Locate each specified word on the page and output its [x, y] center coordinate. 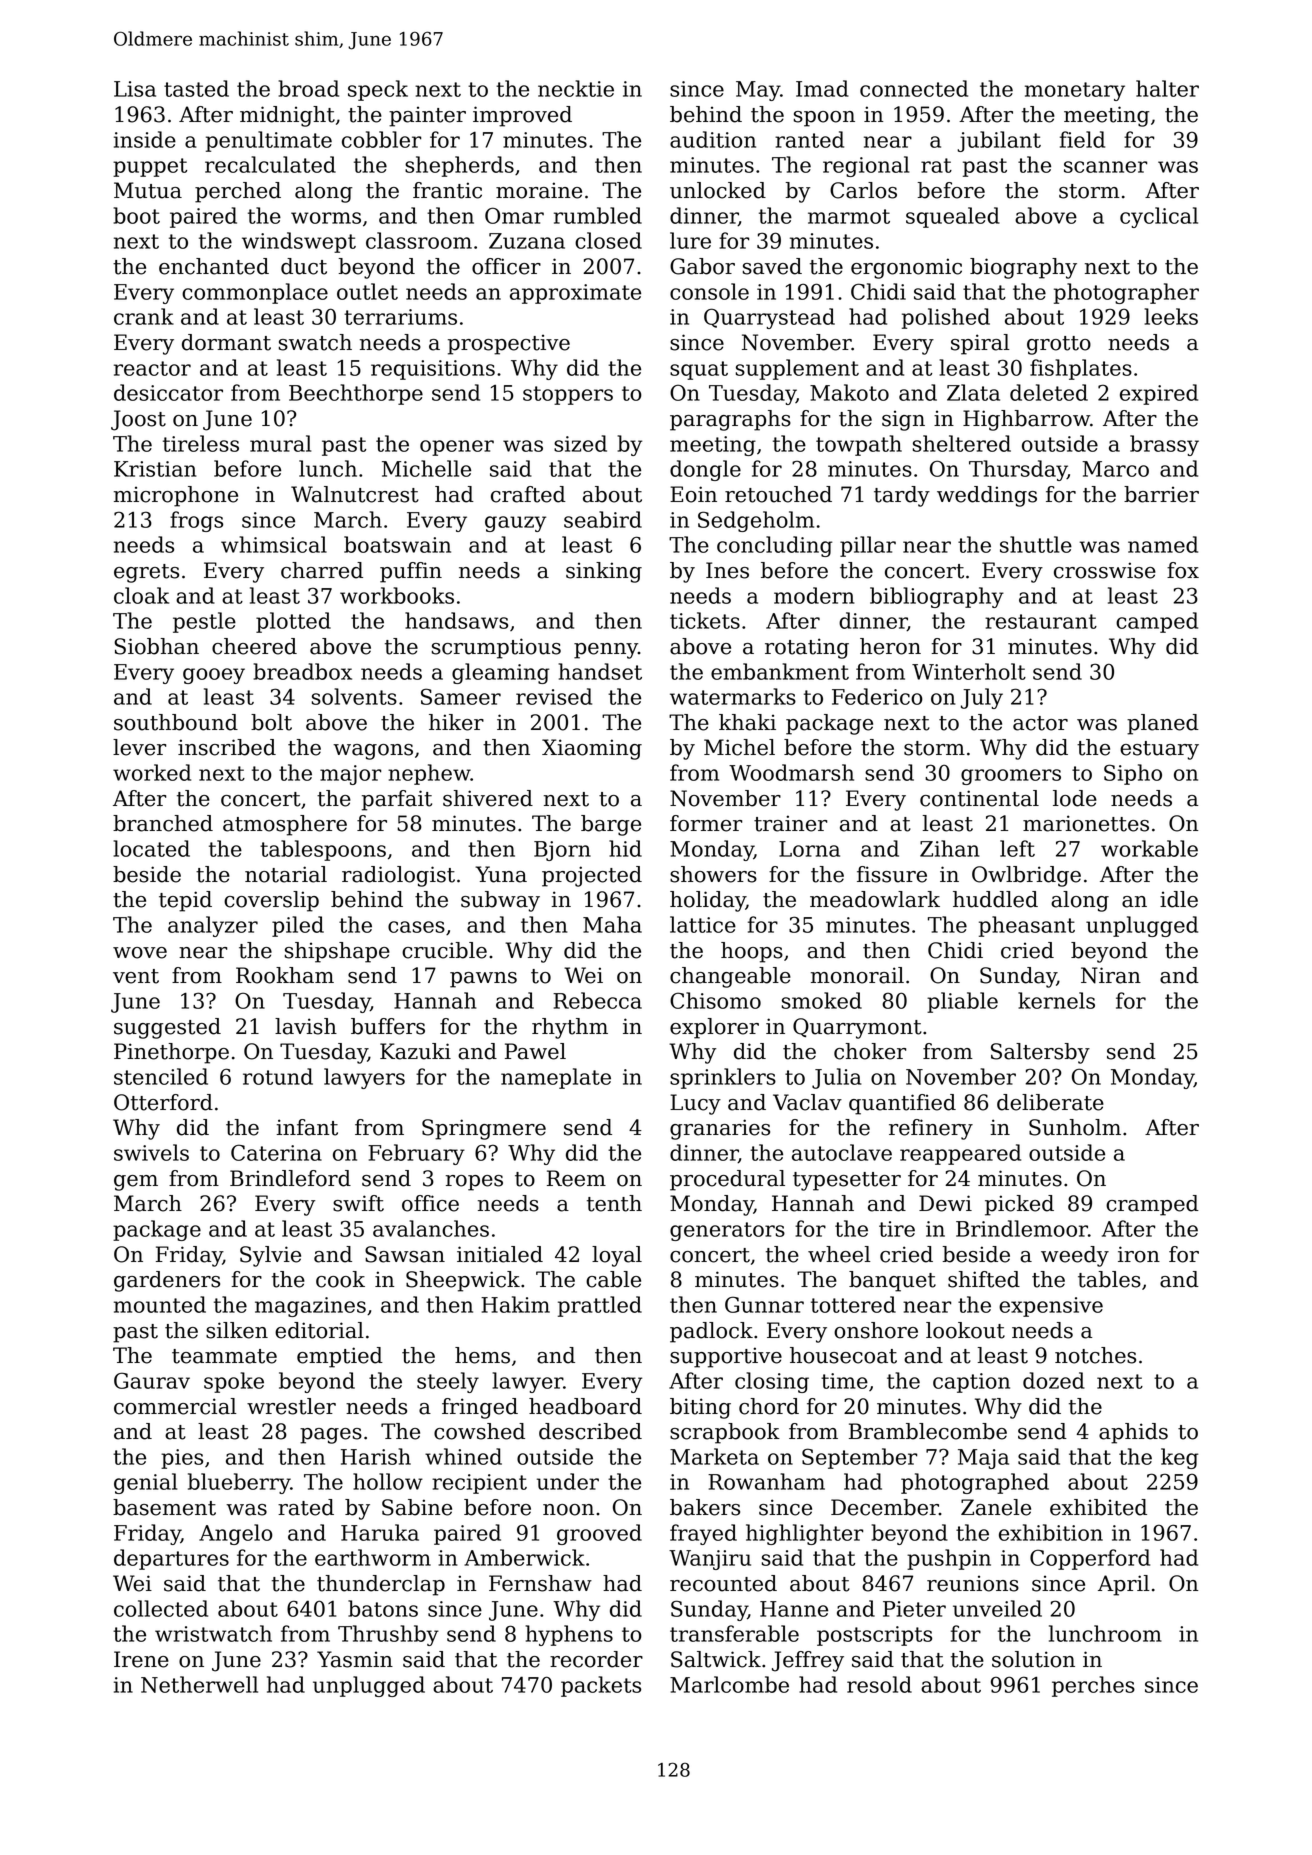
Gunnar [764, 1304]
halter [1167, 88]
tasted [196, 88]
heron [890, 646]
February [416, 1154]
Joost [138, 420]
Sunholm [1075, 1127]
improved [522, 116]
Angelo [236, 1534]
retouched [778, 494]
